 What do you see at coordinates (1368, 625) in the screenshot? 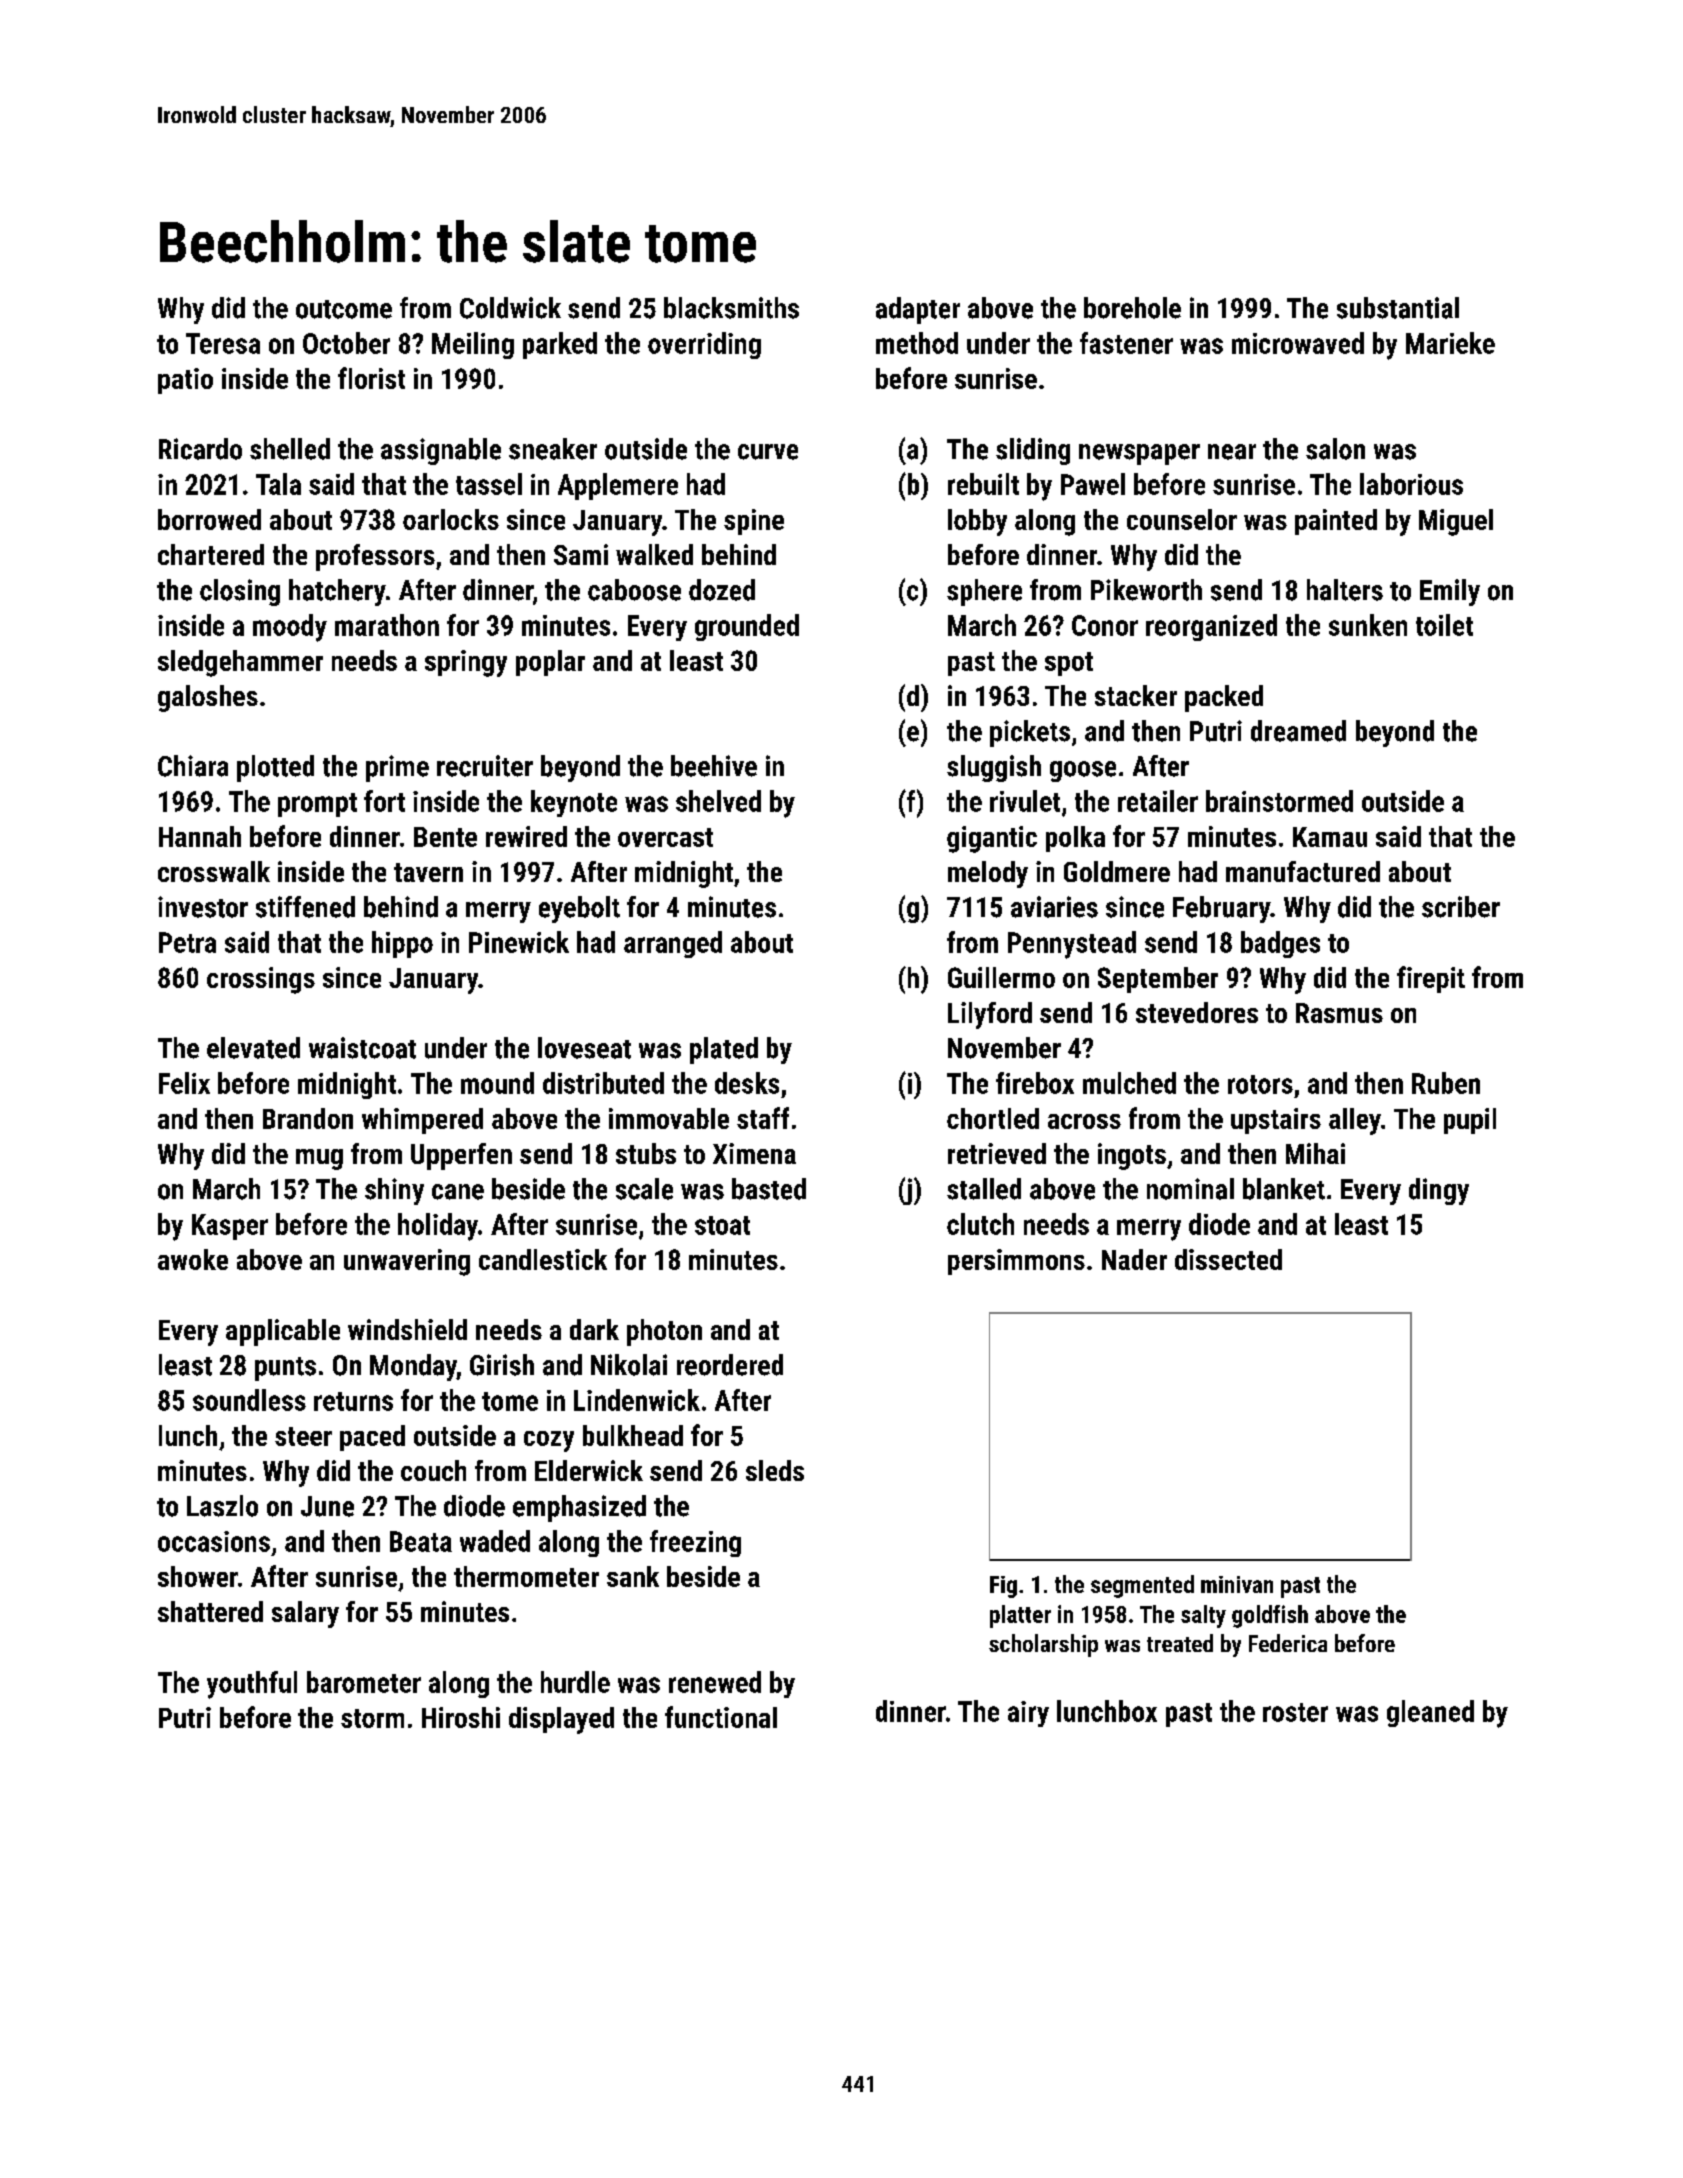
I see `sunken` at bounding box center [1368, 625].
